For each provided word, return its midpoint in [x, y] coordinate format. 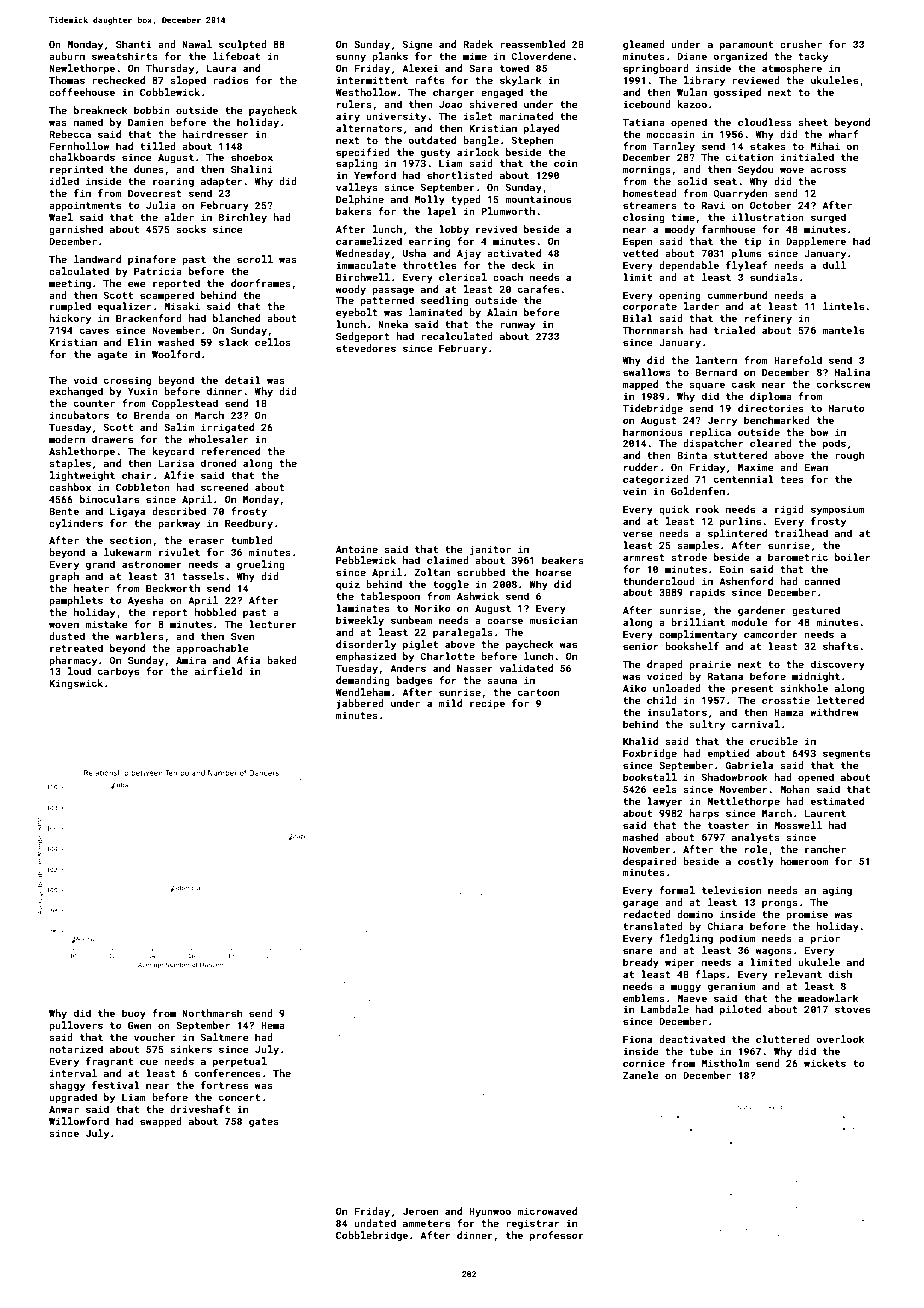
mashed [640, 837]
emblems [644, 998]
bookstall [650, 777]
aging [837, 891]
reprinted [76, 170]
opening [680, 296]
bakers [354, 211]
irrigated [227, 428]
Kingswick [76, 684]
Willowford [79, 1121]
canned [822, 581]
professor [557, 1236]
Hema [273, 1025]
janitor [490, 550]
